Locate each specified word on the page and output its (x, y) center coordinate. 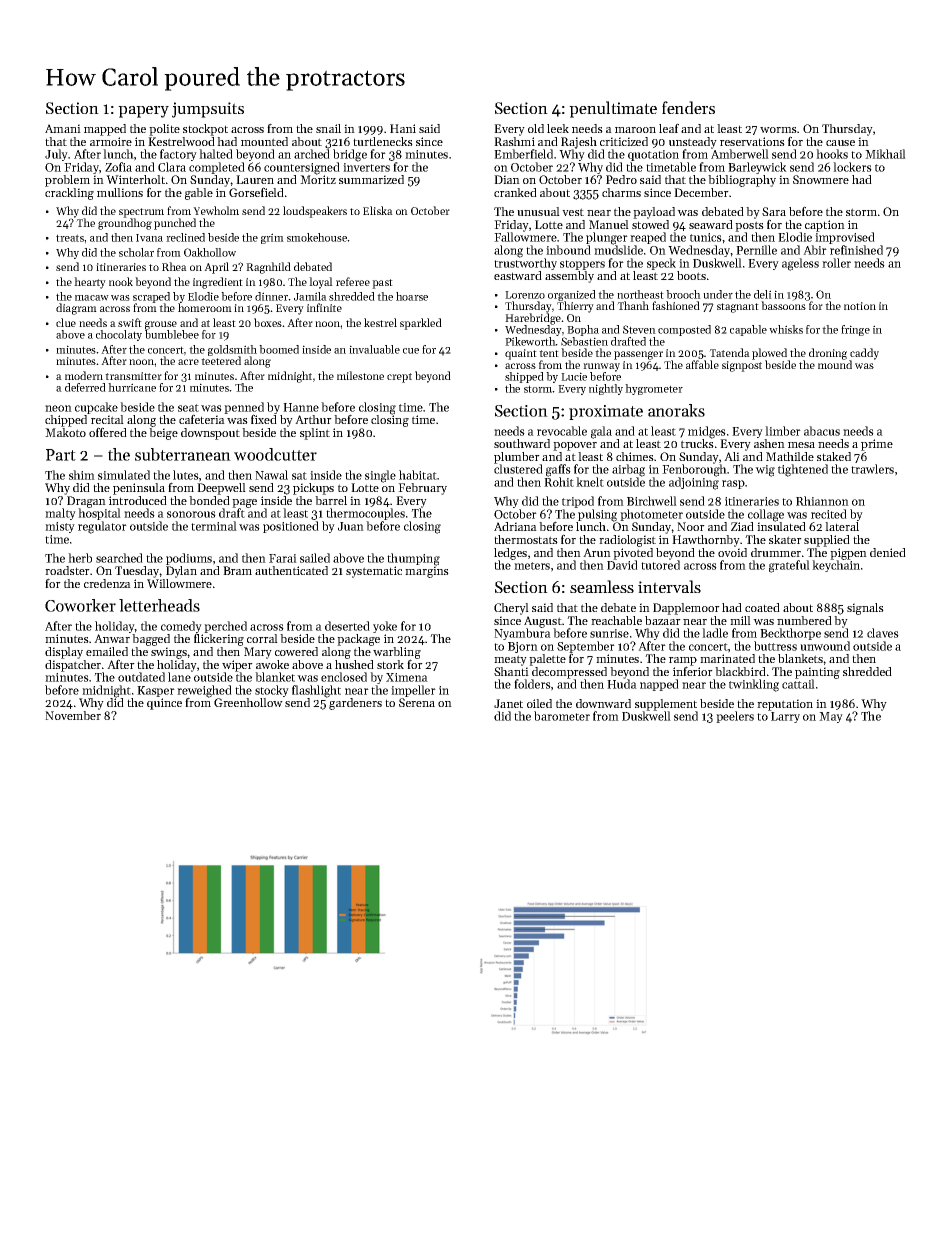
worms (778, 130)
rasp (733, 484)
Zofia (118, 167)
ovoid (732, 552)
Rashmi (514, 141)
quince (164, 704)
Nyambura (522, 634)
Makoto (65, 432)
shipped (524, 377)
